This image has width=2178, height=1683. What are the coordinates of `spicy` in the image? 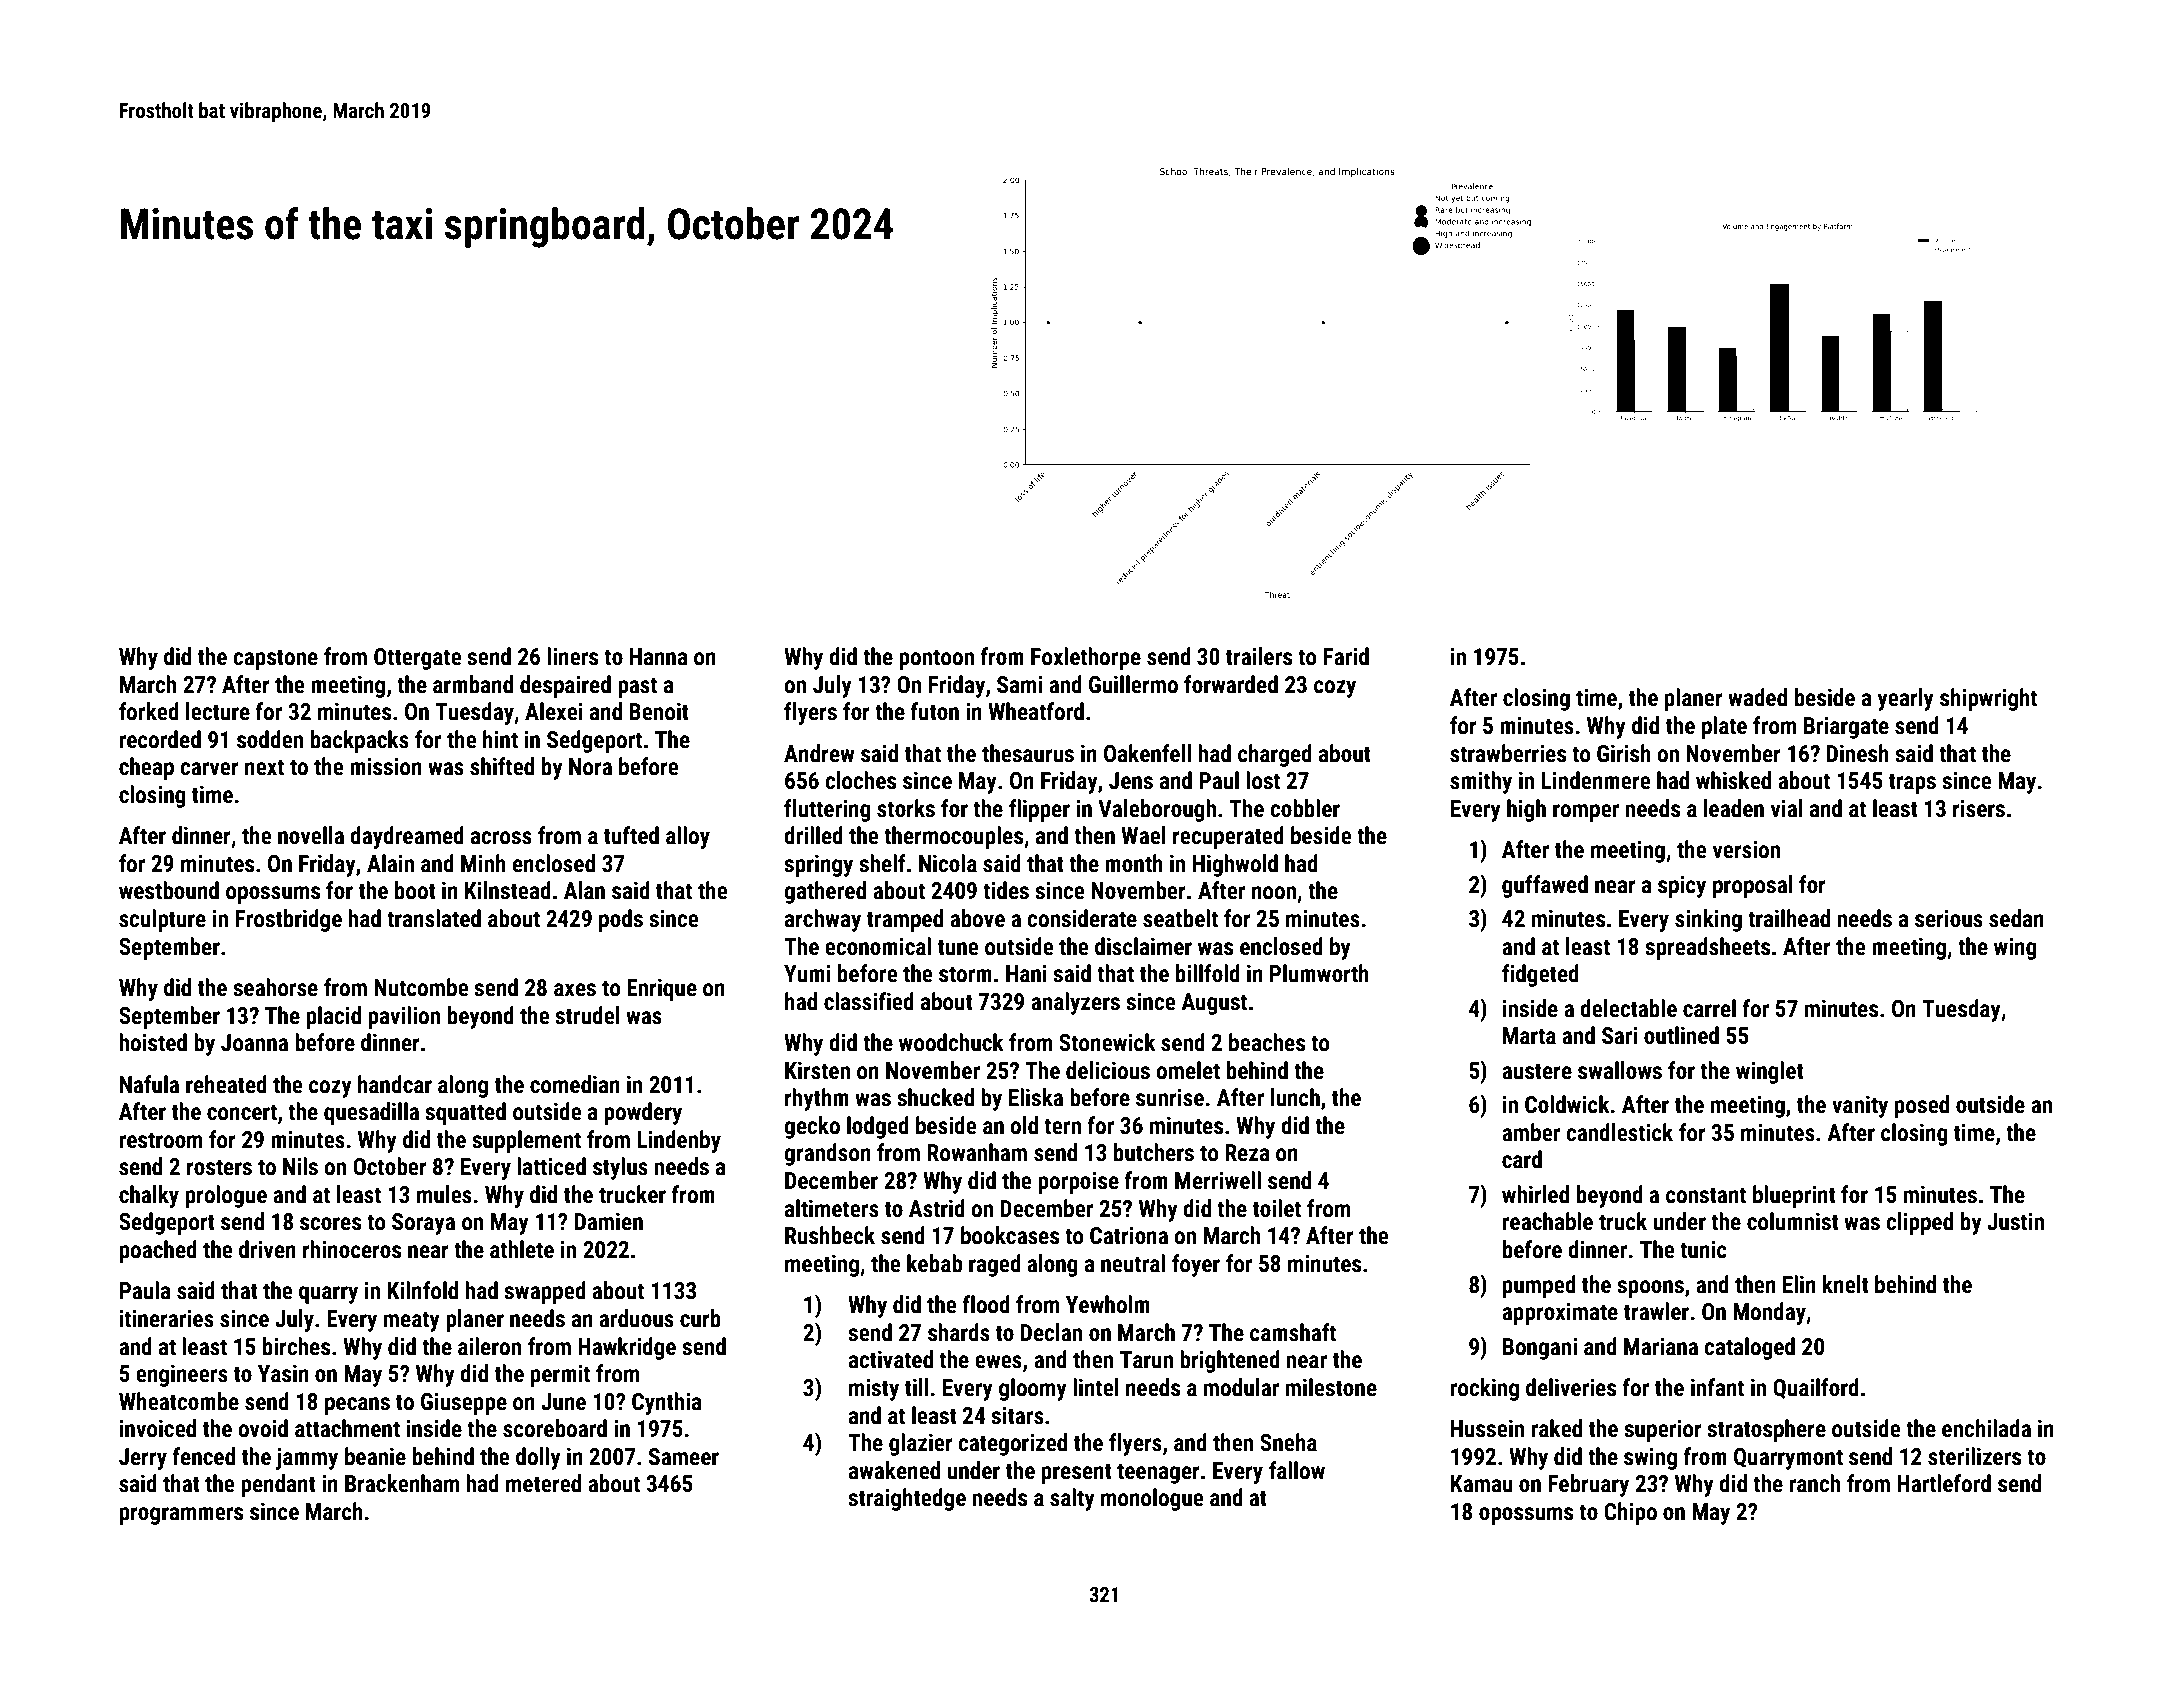 It's located at (1682, 886).
